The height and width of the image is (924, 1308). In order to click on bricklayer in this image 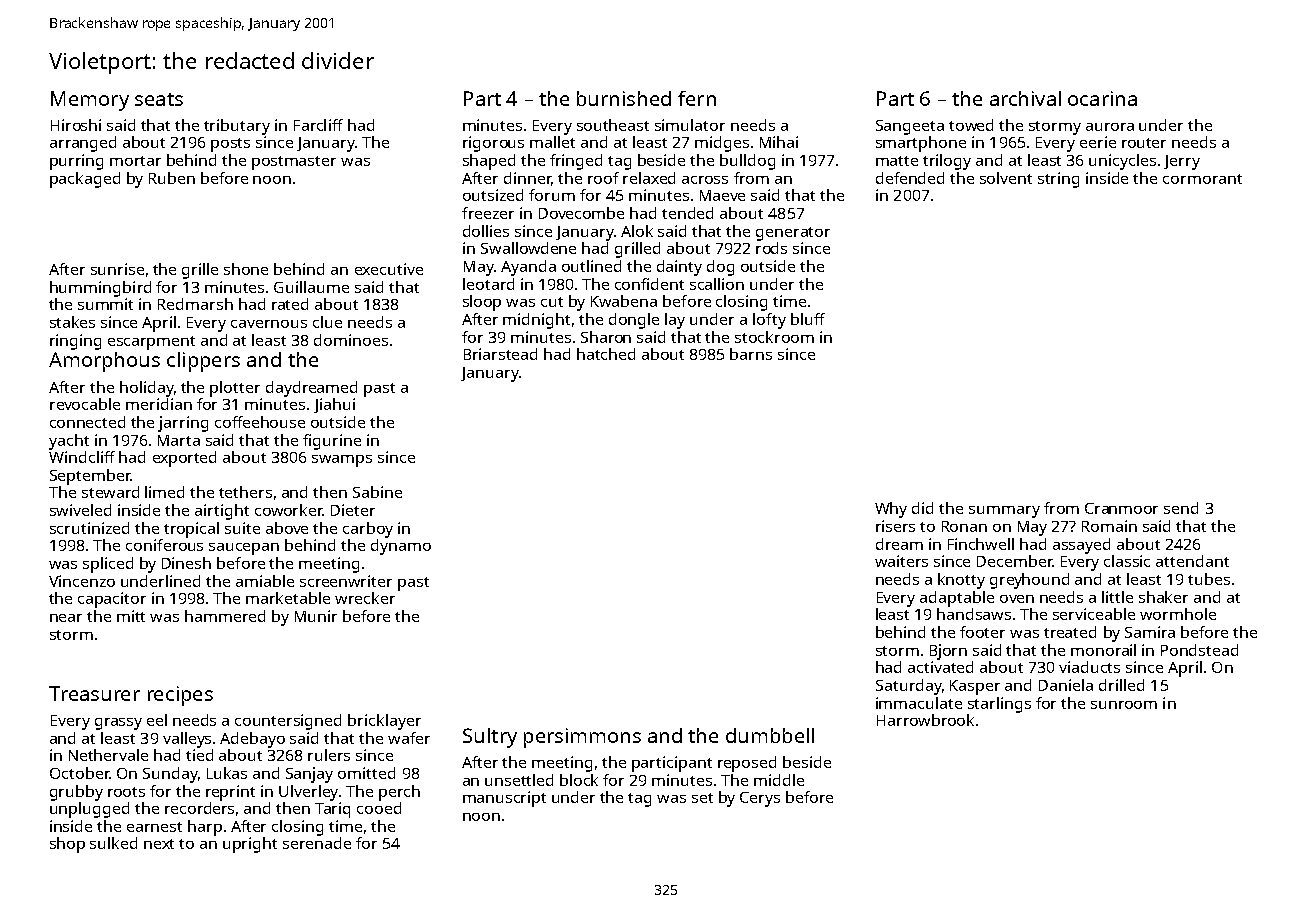, I will do `click(384, 722)`.
